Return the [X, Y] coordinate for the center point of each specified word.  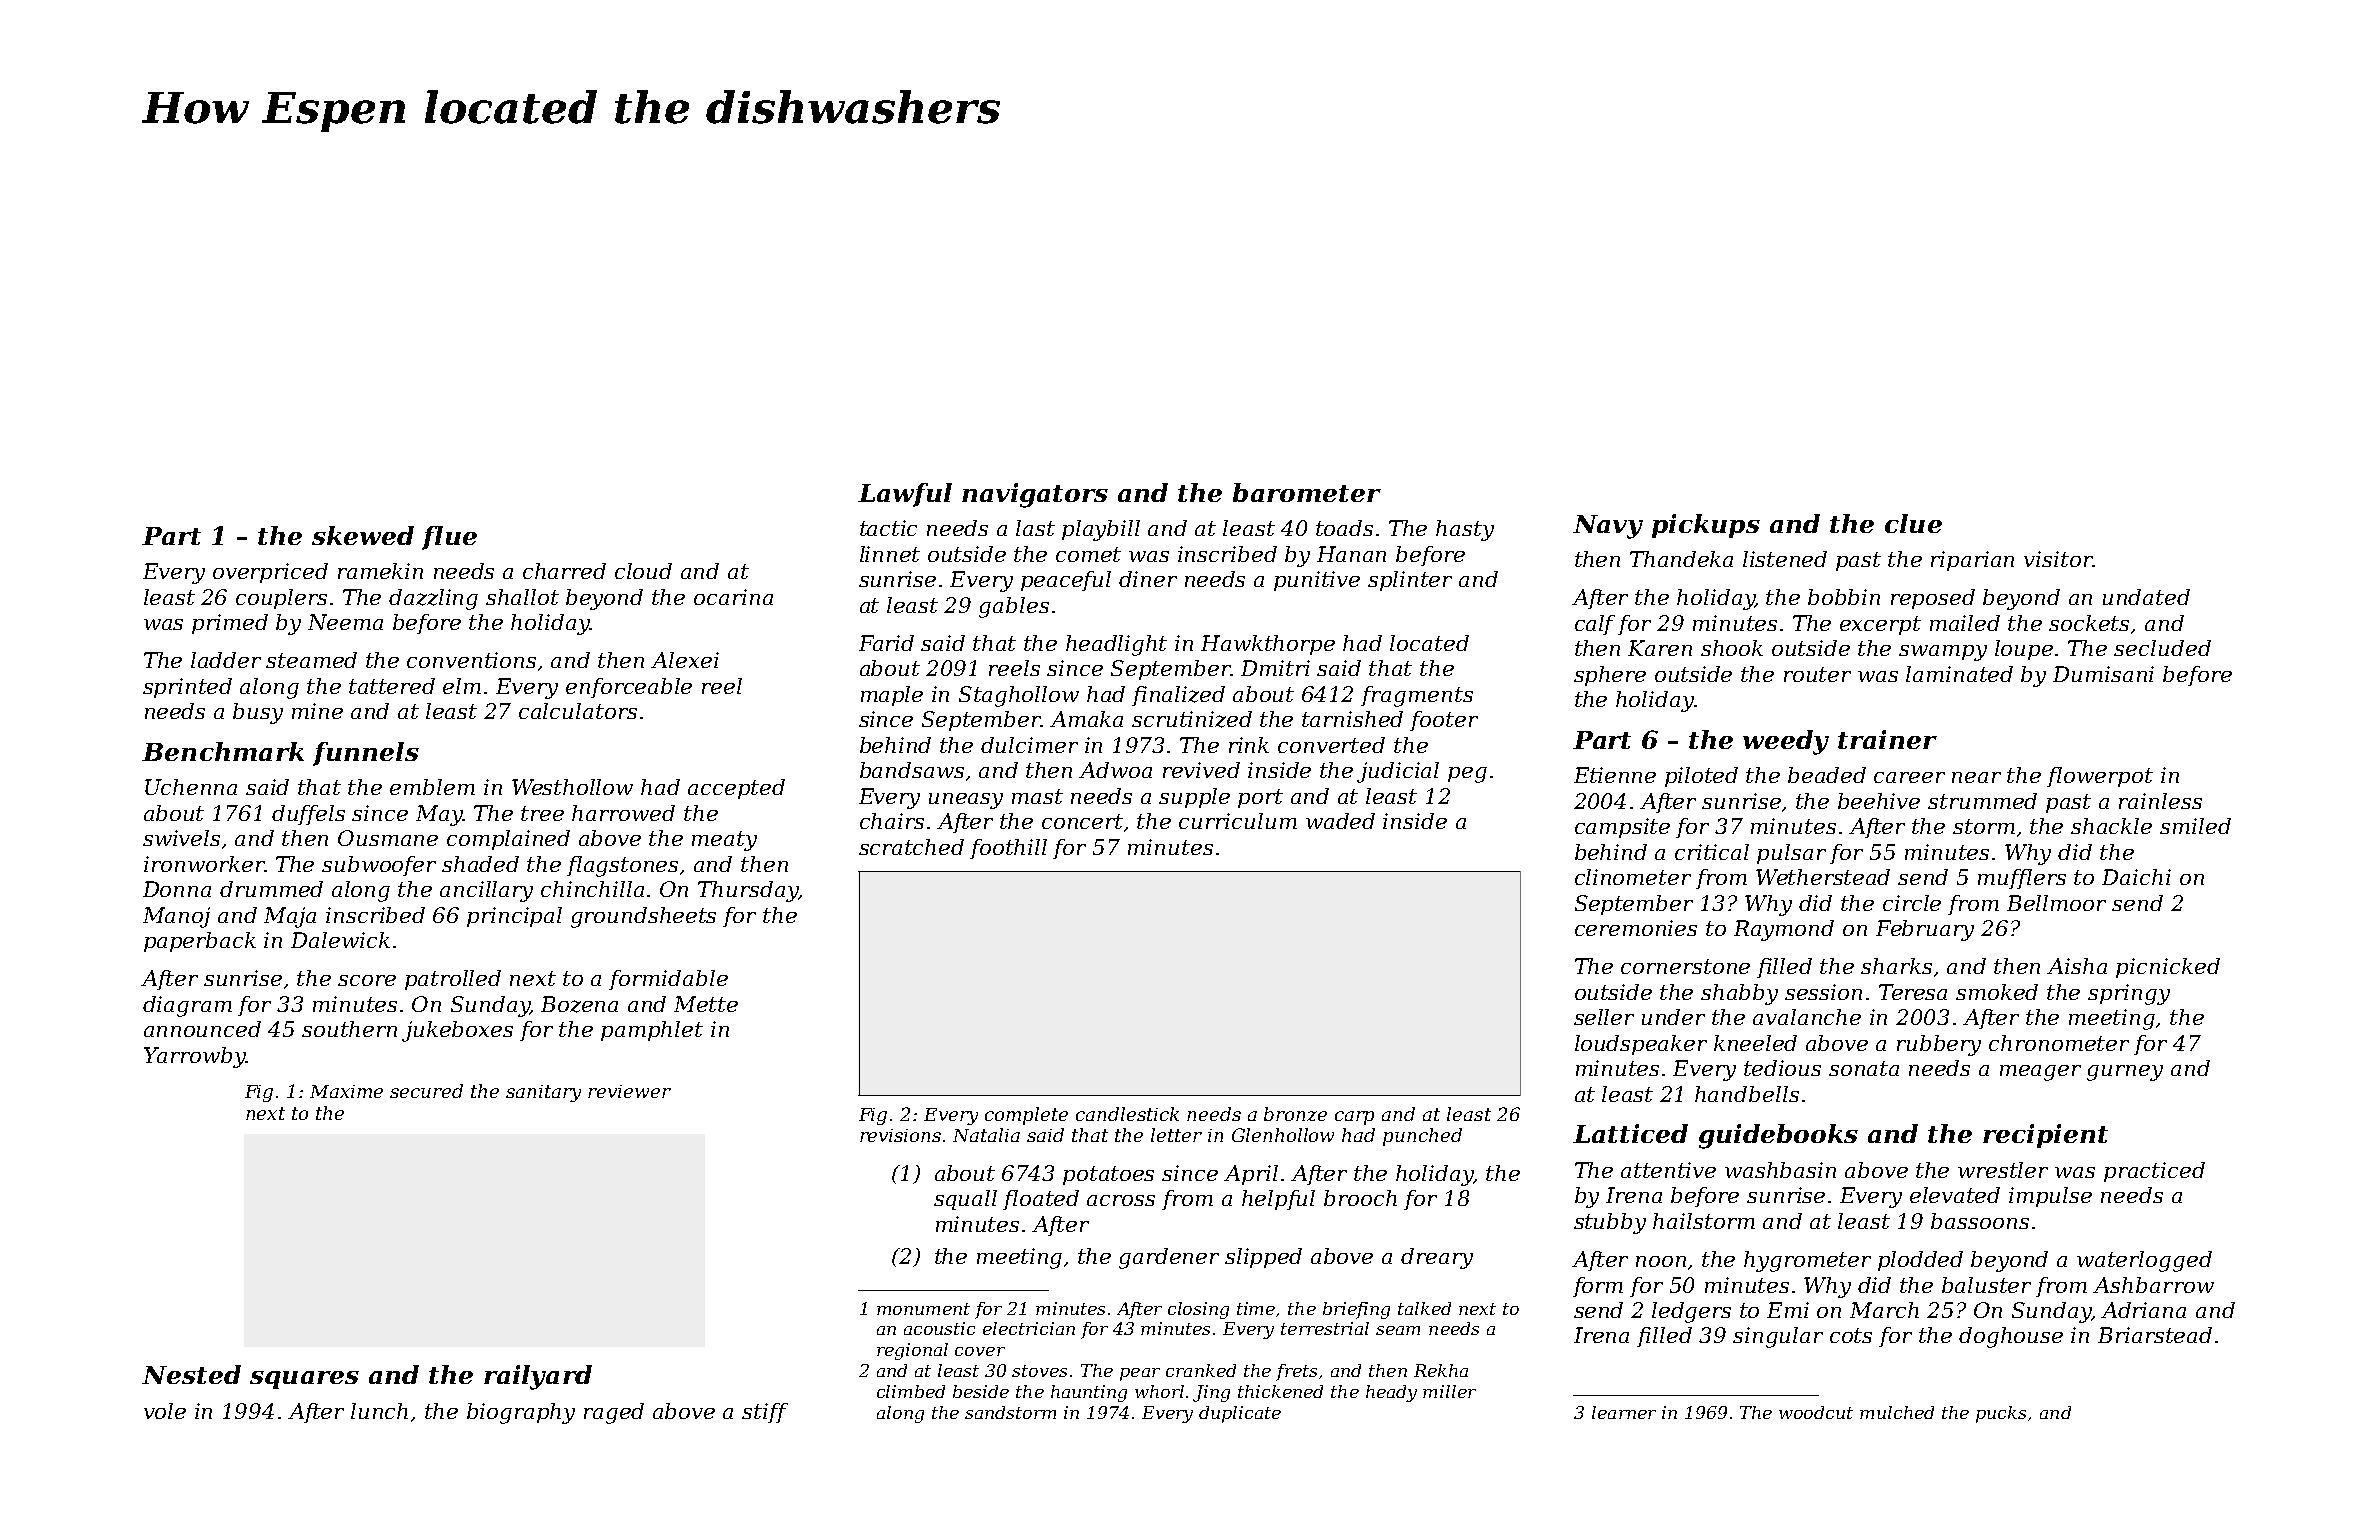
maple [892, 696]
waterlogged [2144, 1261]
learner [1624, 1412]
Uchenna [191, 787]
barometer [1307, 492]
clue [1913, 523]
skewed [363, 535]
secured [426, 1091]
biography [521, 1413]
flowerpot [2100, 777]
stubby [1610, 1223]
